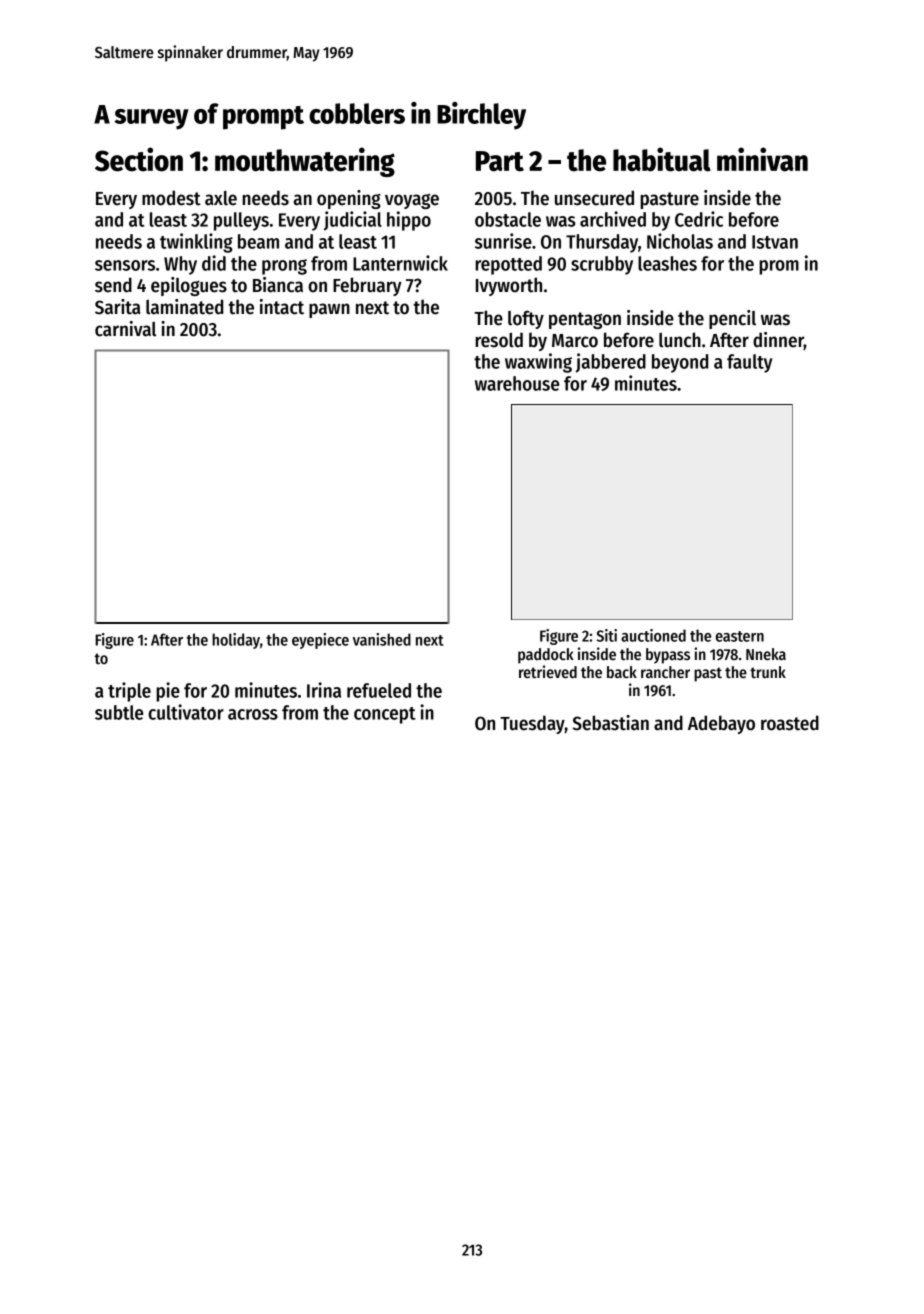 Image resolution: width=924 pixels, height=1314 pixels. I want to click on holiday, so click(236, 641).
